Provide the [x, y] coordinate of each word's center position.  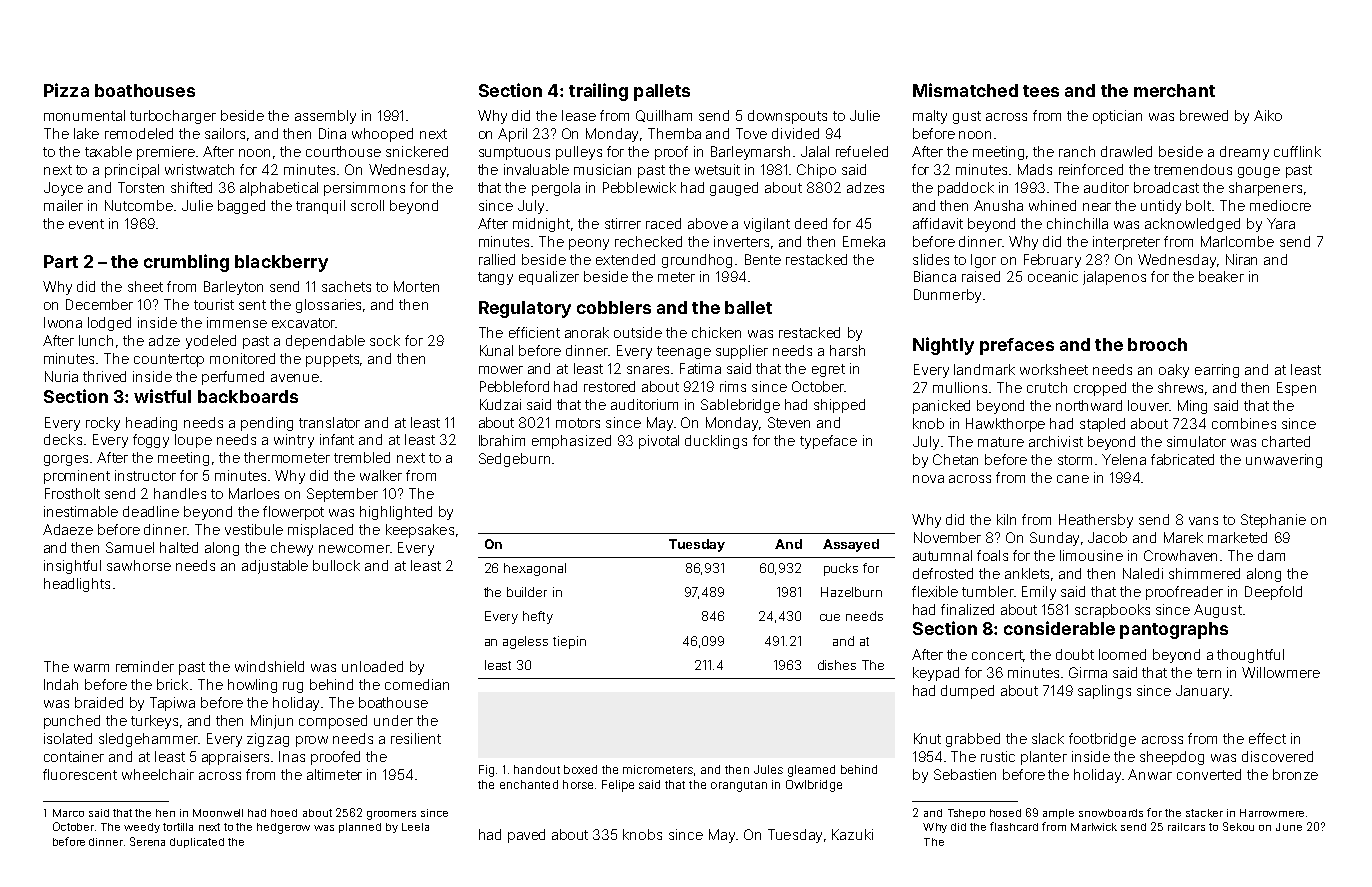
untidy [1161, 207]
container [74, 756]
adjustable [275, 567]
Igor [983, 261]
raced [663, 223]
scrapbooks [1112, 611]
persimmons [364, 189]
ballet [748, 307]
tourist [214, 304]
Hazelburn [851, 592]
